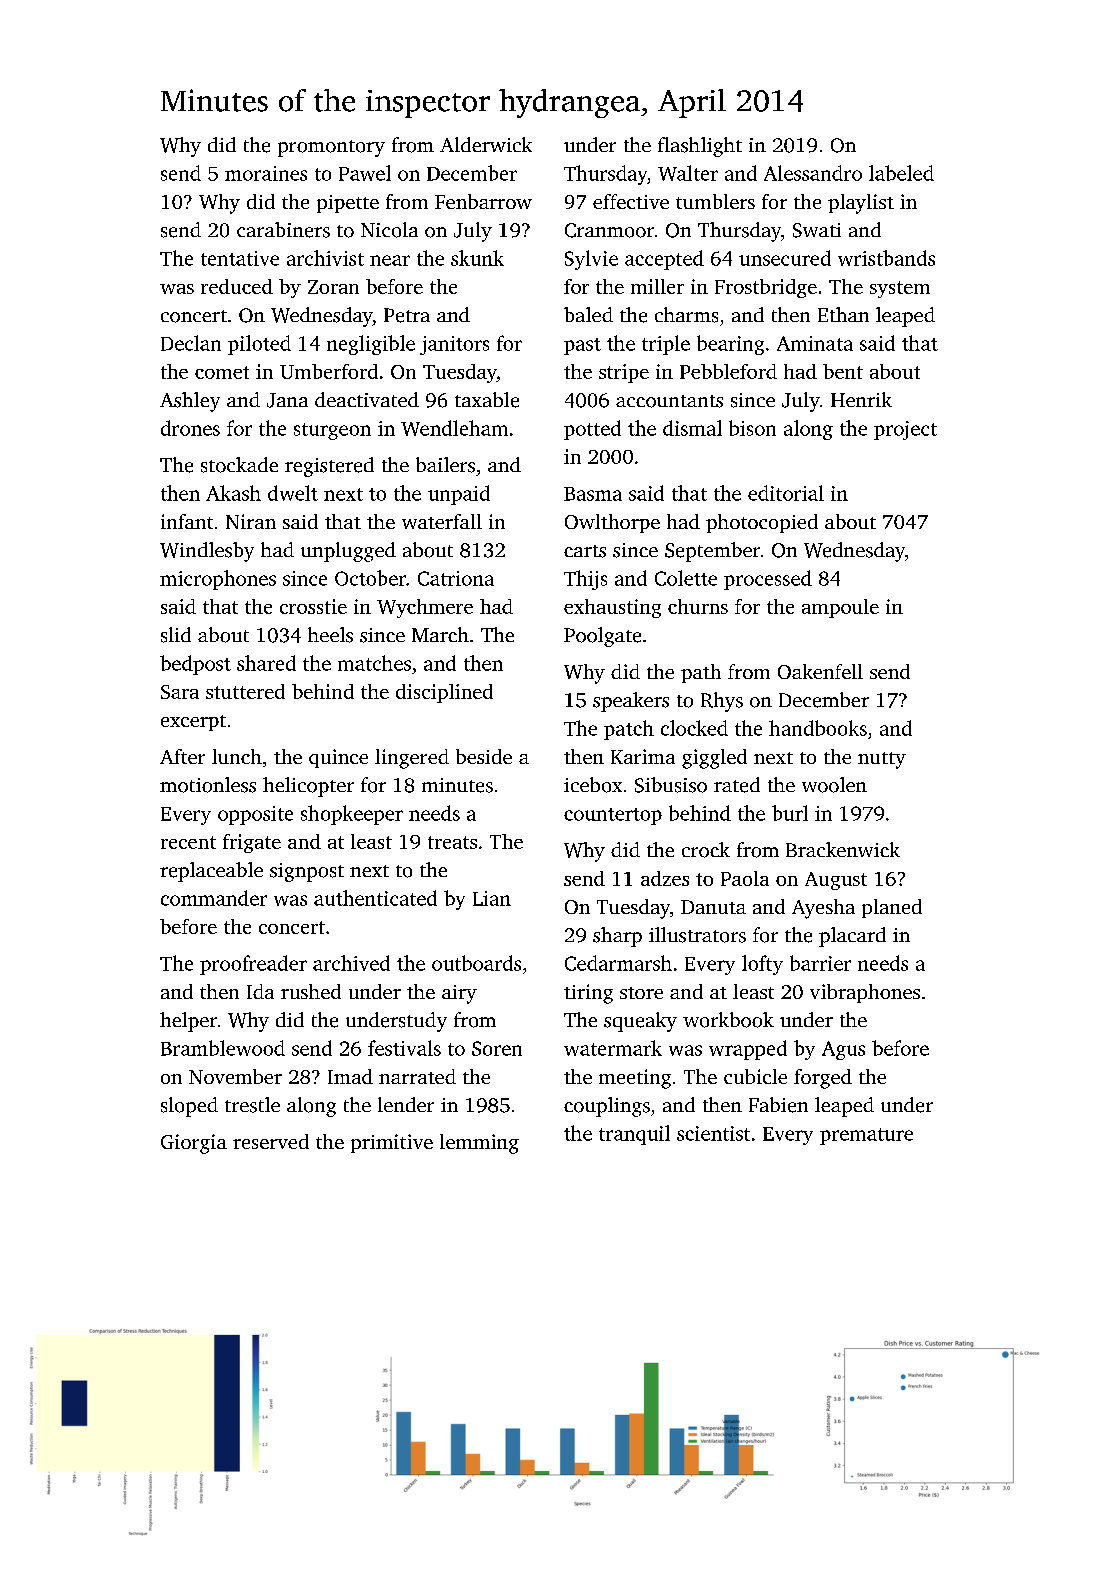 This page has height=1591, width=1099. I want to click on bison, so click(752, 428).
